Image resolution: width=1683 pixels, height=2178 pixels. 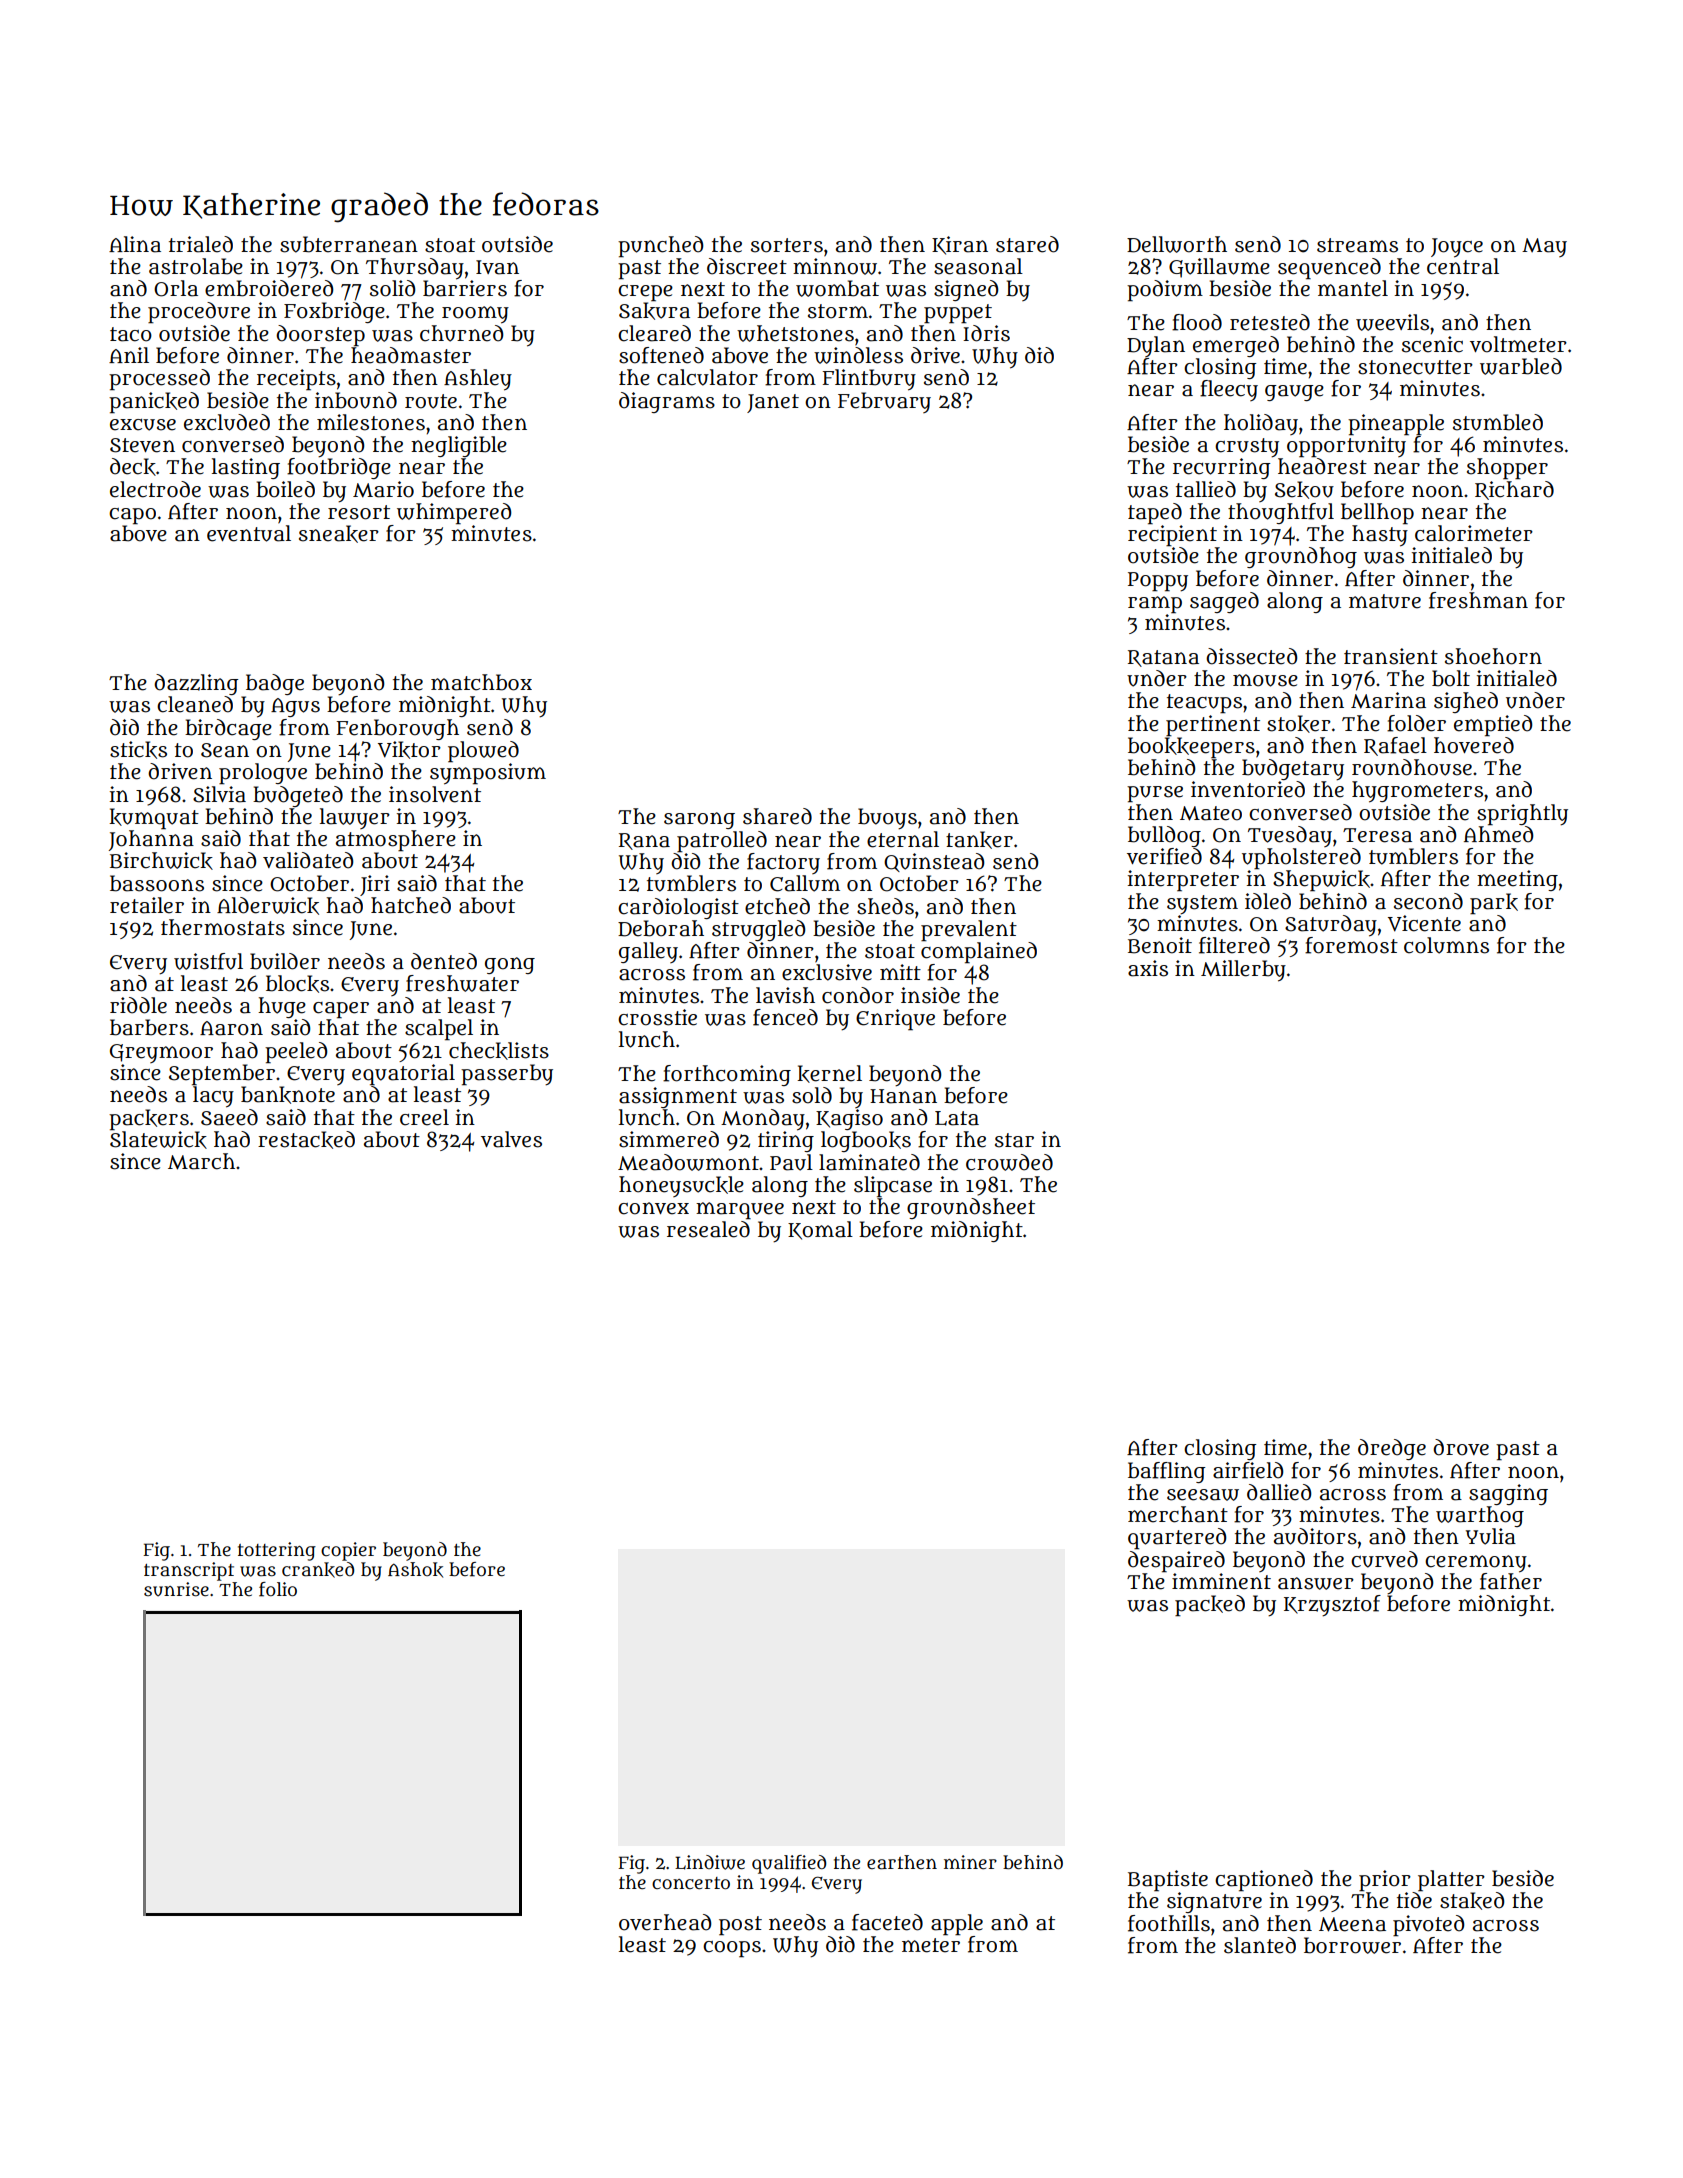 I want to click on coops, so click(x=732, y=1949).
